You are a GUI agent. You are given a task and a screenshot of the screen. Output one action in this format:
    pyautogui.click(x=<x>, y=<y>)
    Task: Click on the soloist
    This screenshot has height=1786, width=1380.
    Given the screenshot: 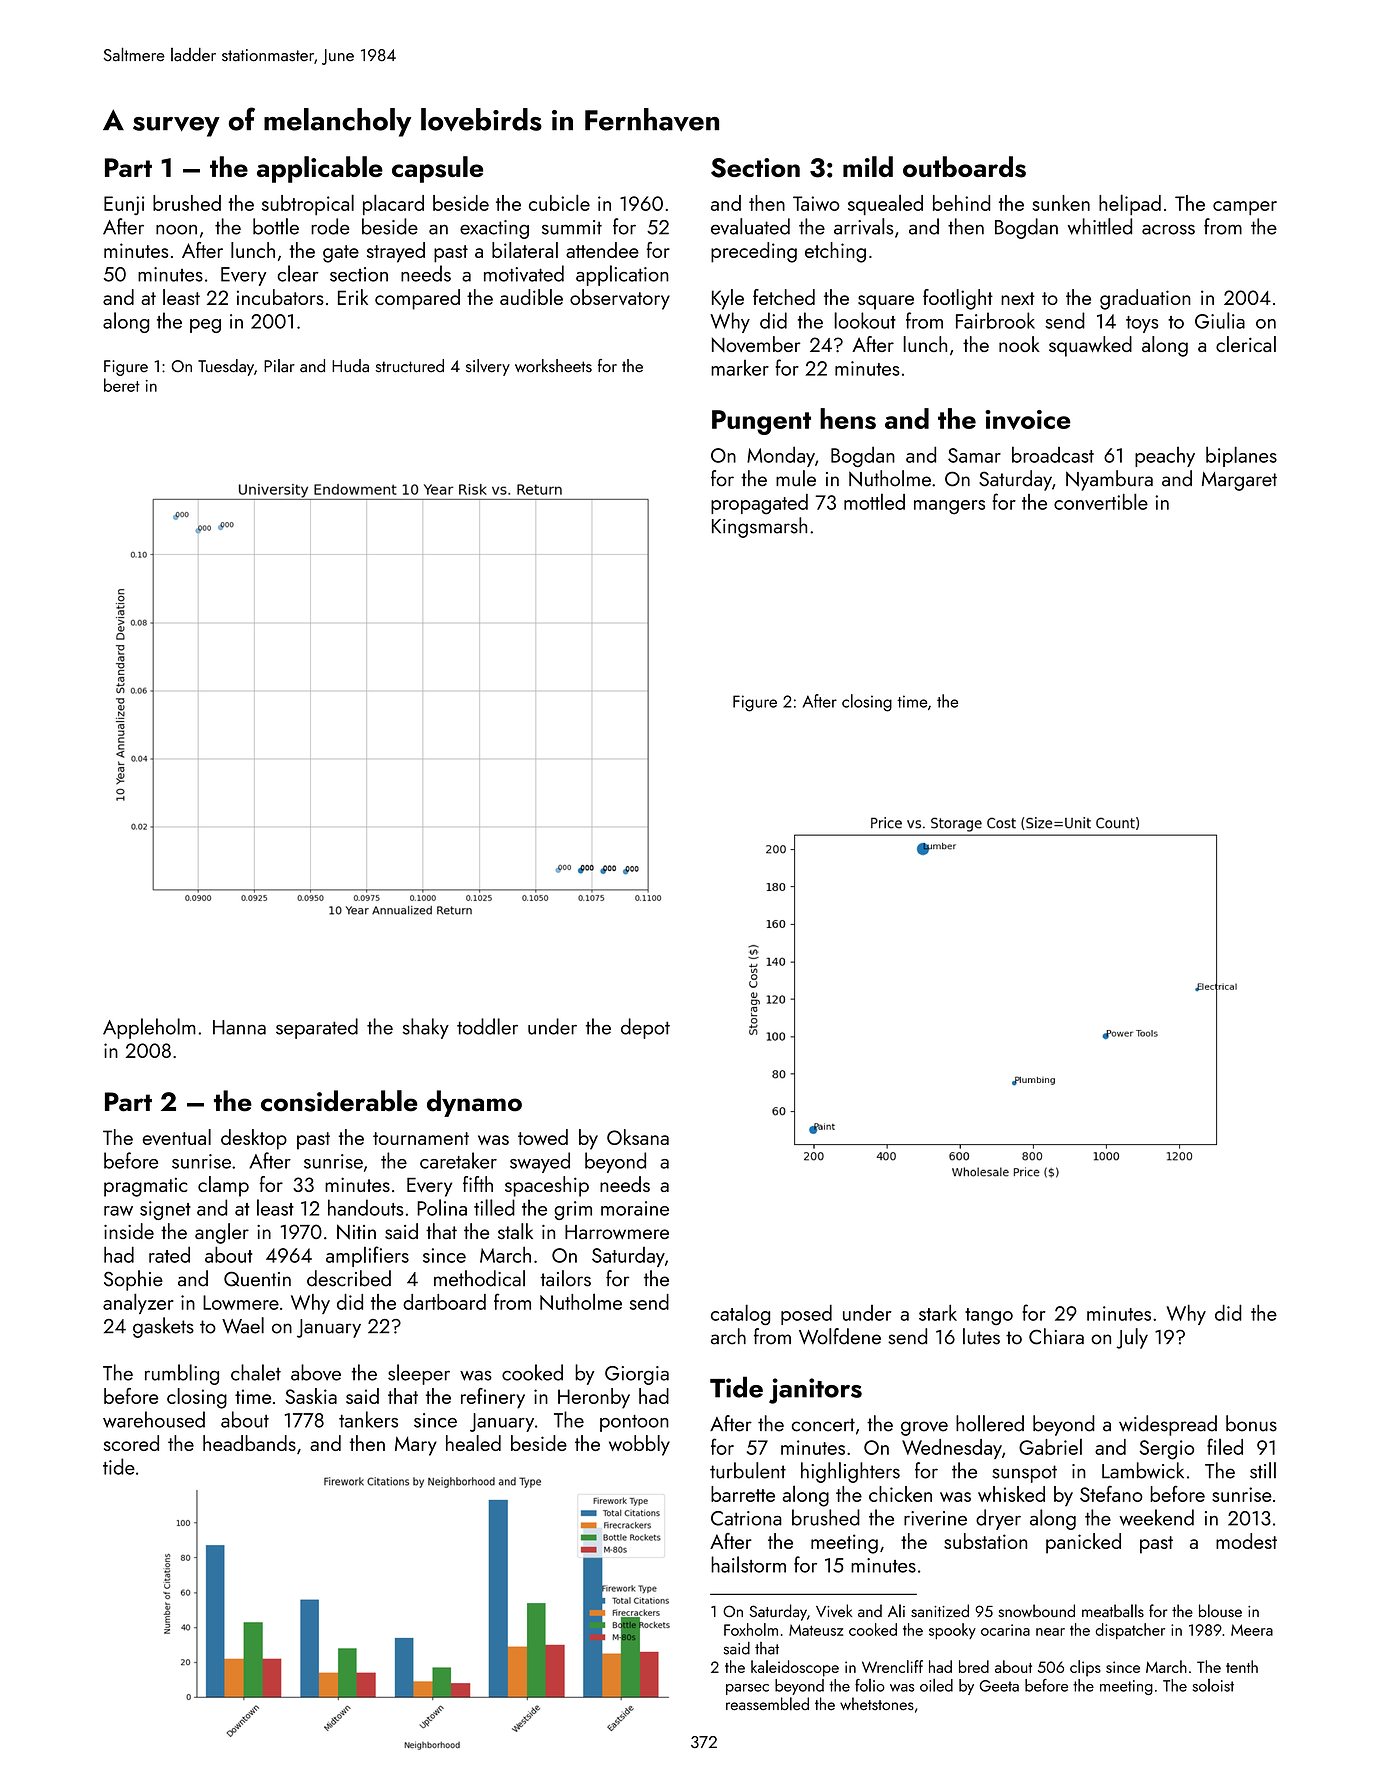 What is the action you would take?
    pyautogui.click(x=1213, y=1685)
